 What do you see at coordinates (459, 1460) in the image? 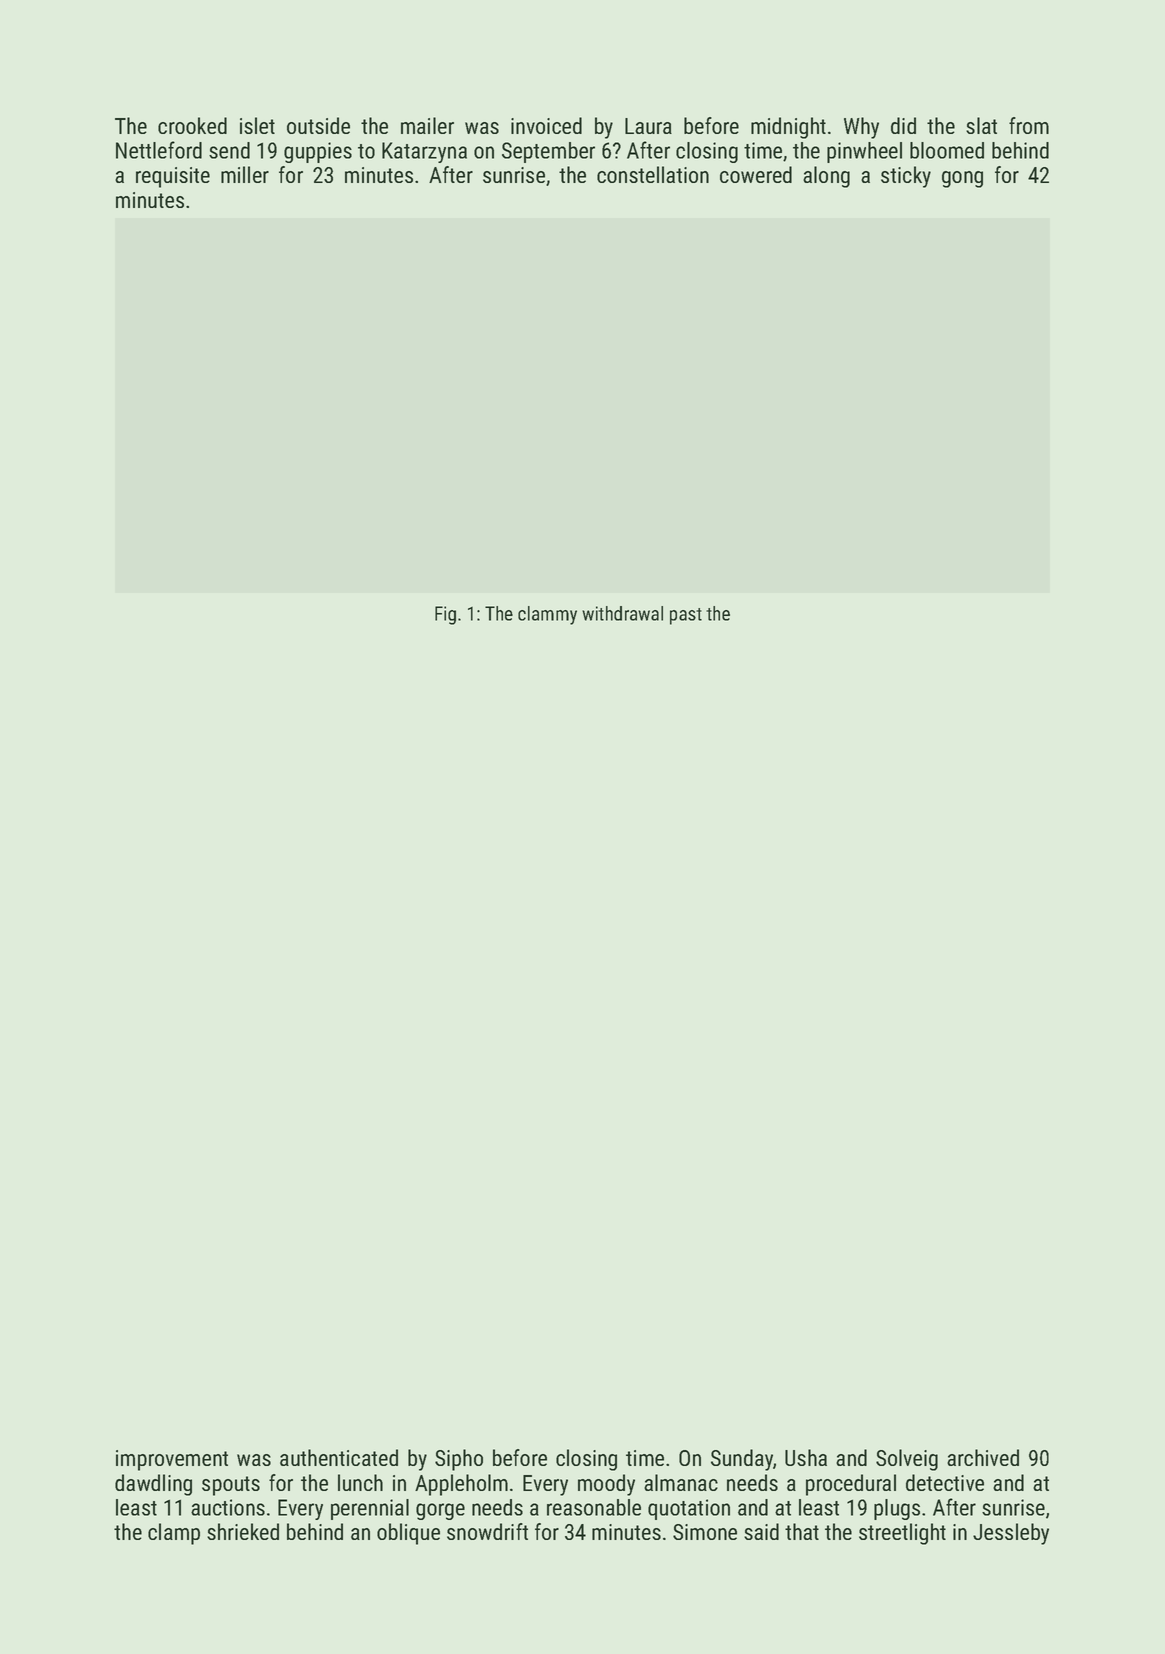
I see `Sipho` at bounding box center [459, 1460].
